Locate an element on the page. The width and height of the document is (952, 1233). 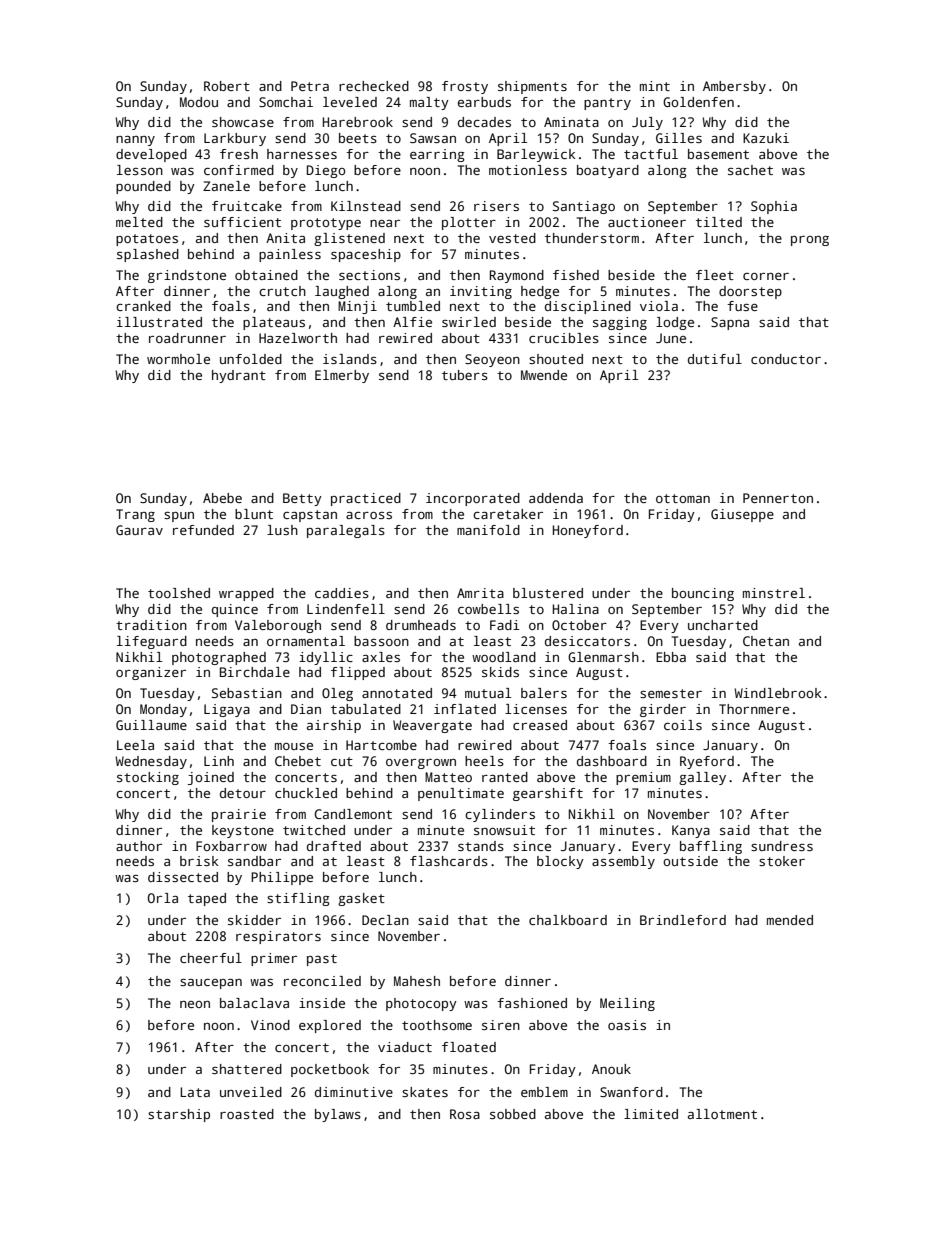
mint is located at coordinates (655, 86).
